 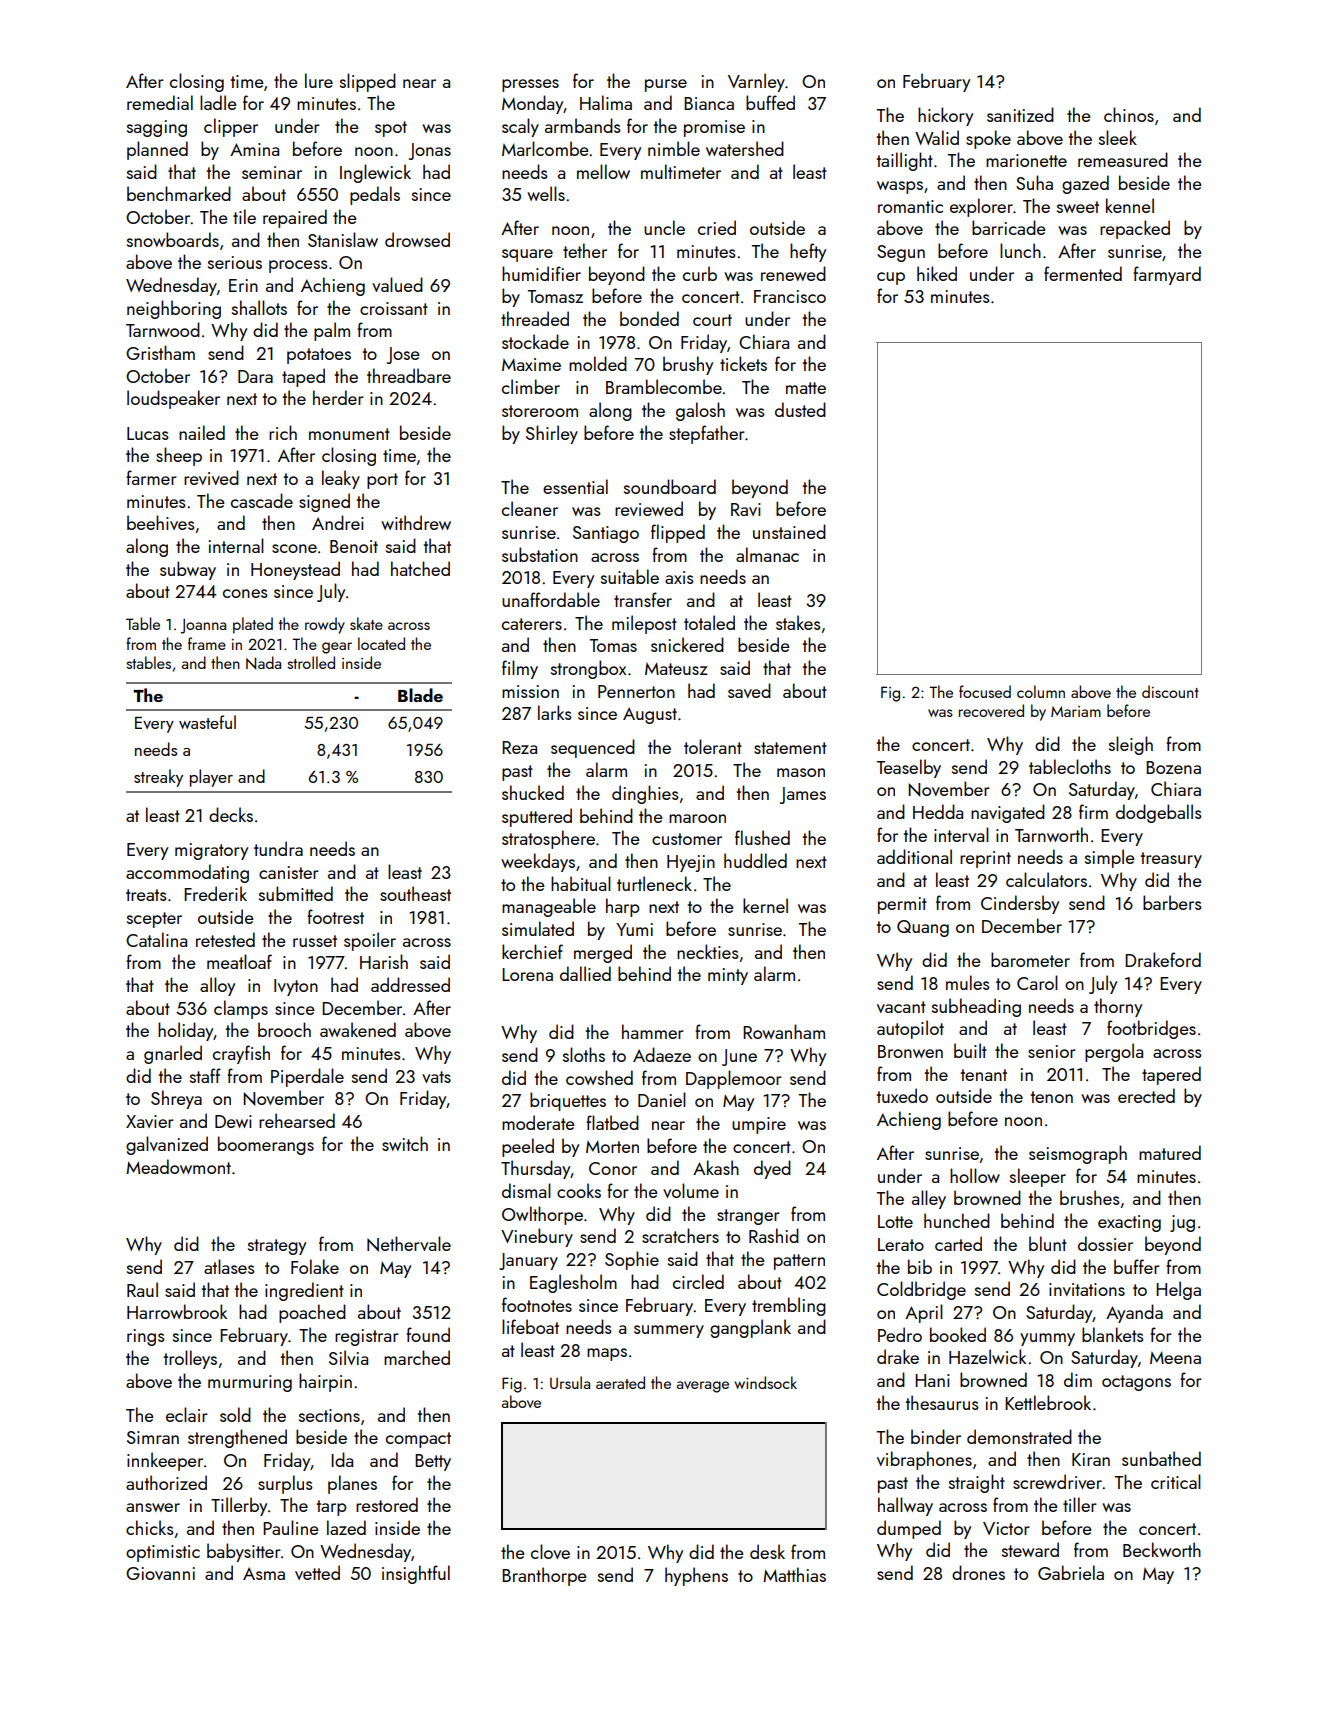 I want to click on trembling, so click(x=789, y=1306).
